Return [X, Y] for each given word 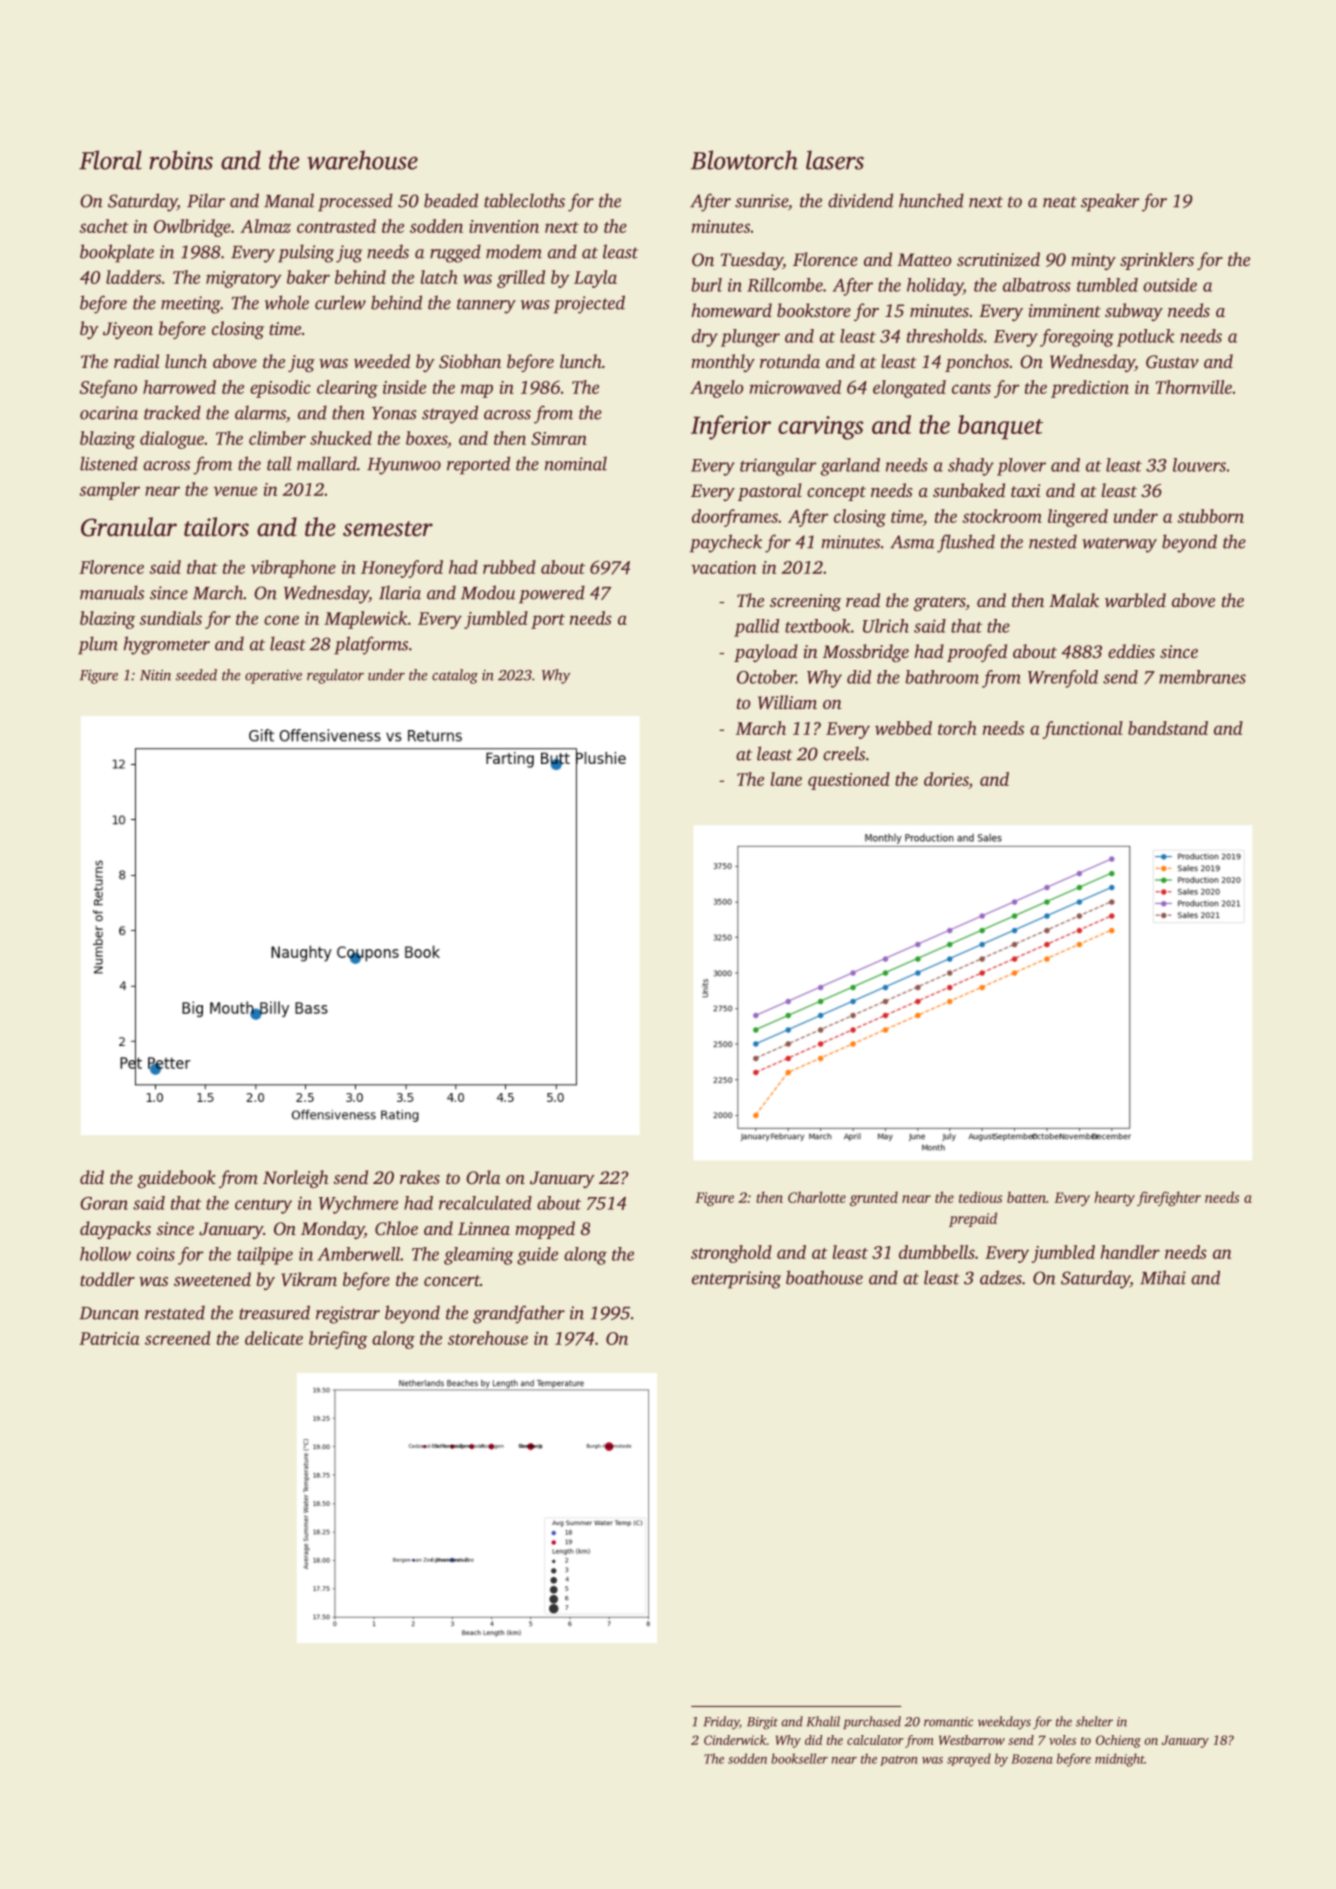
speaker [1110, 202]
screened [178, 1338]
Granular [129, 527]
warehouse [362, 160]
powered [552, 594]
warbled [1135, 600]
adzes [1001, 1277]
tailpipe [265, 1256]
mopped [545, 1230]
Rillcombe [785, 285]
